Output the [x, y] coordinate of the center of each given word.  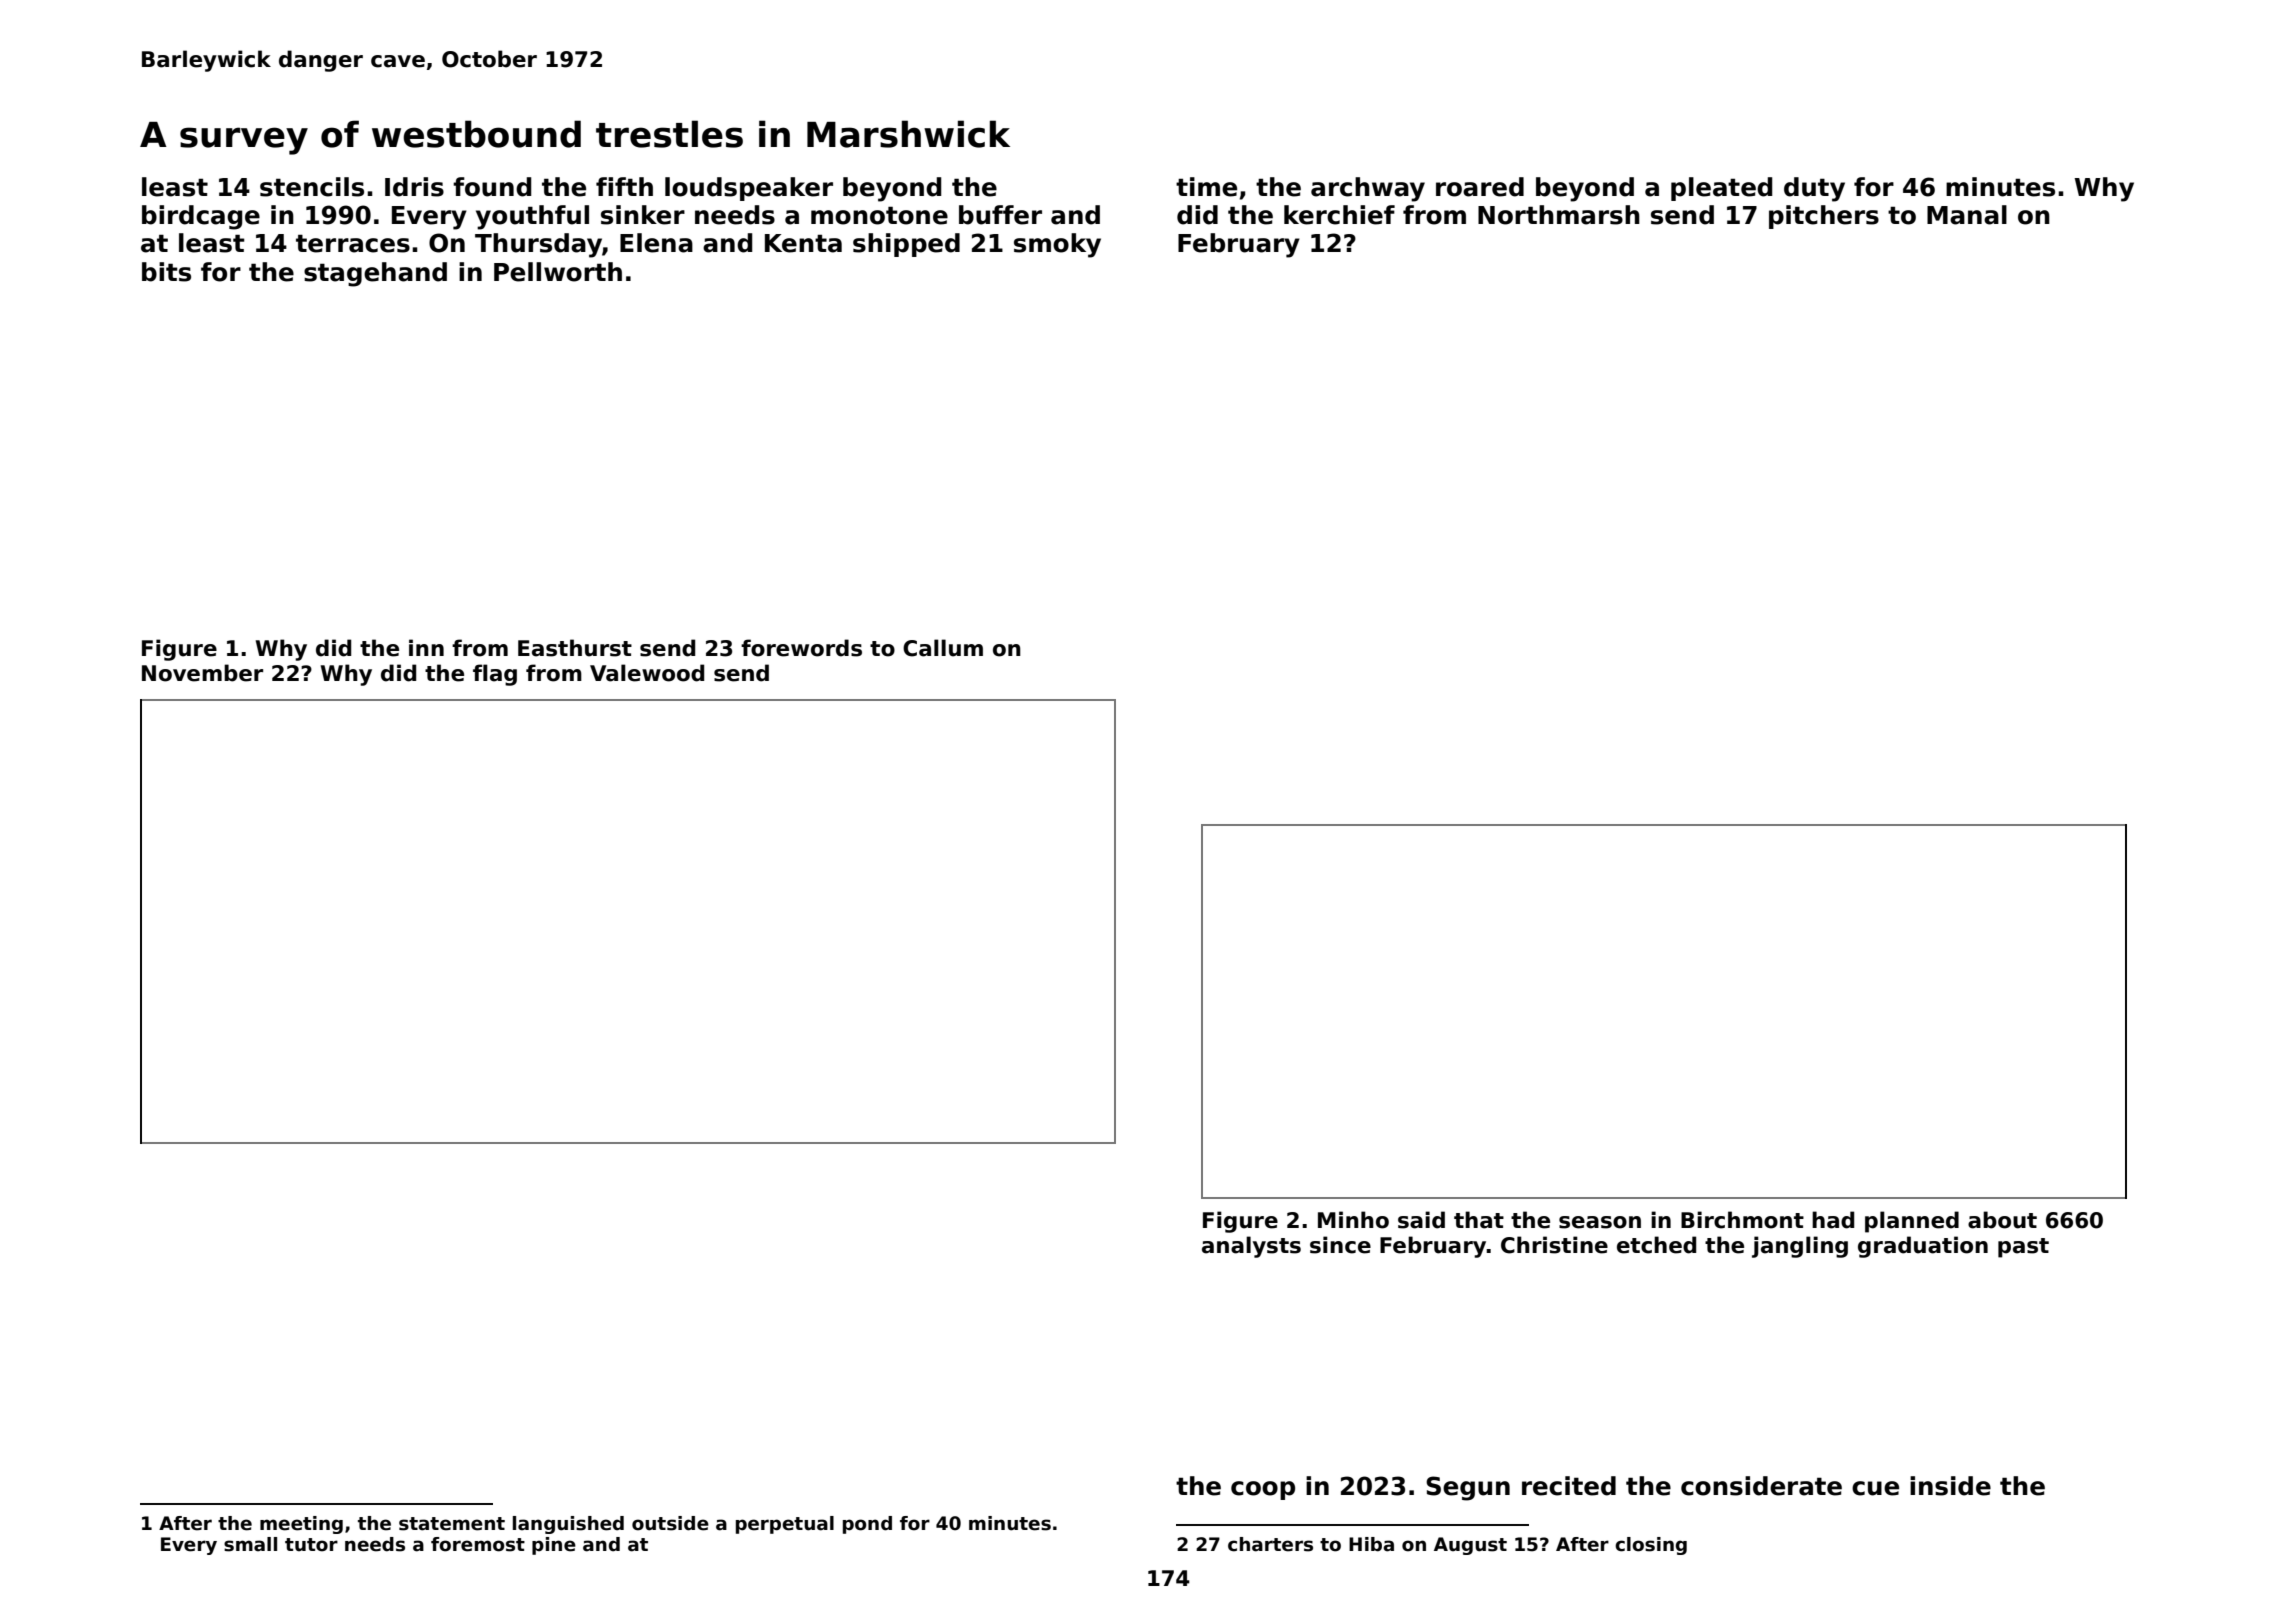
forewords [801, 648]
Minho [1353, 1220]
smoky [1057, 245]
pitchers [1824, 217]
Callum [943, 648]
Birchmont [1742, 1220]
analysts [1251, 1247]
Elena [656, 243]
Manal [1967, 215]
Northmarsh [1559, 215]
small [250, 1544]
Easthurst [575, 648]
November [202, 673]
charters [1270, 1544]
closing [1651, 1546]
